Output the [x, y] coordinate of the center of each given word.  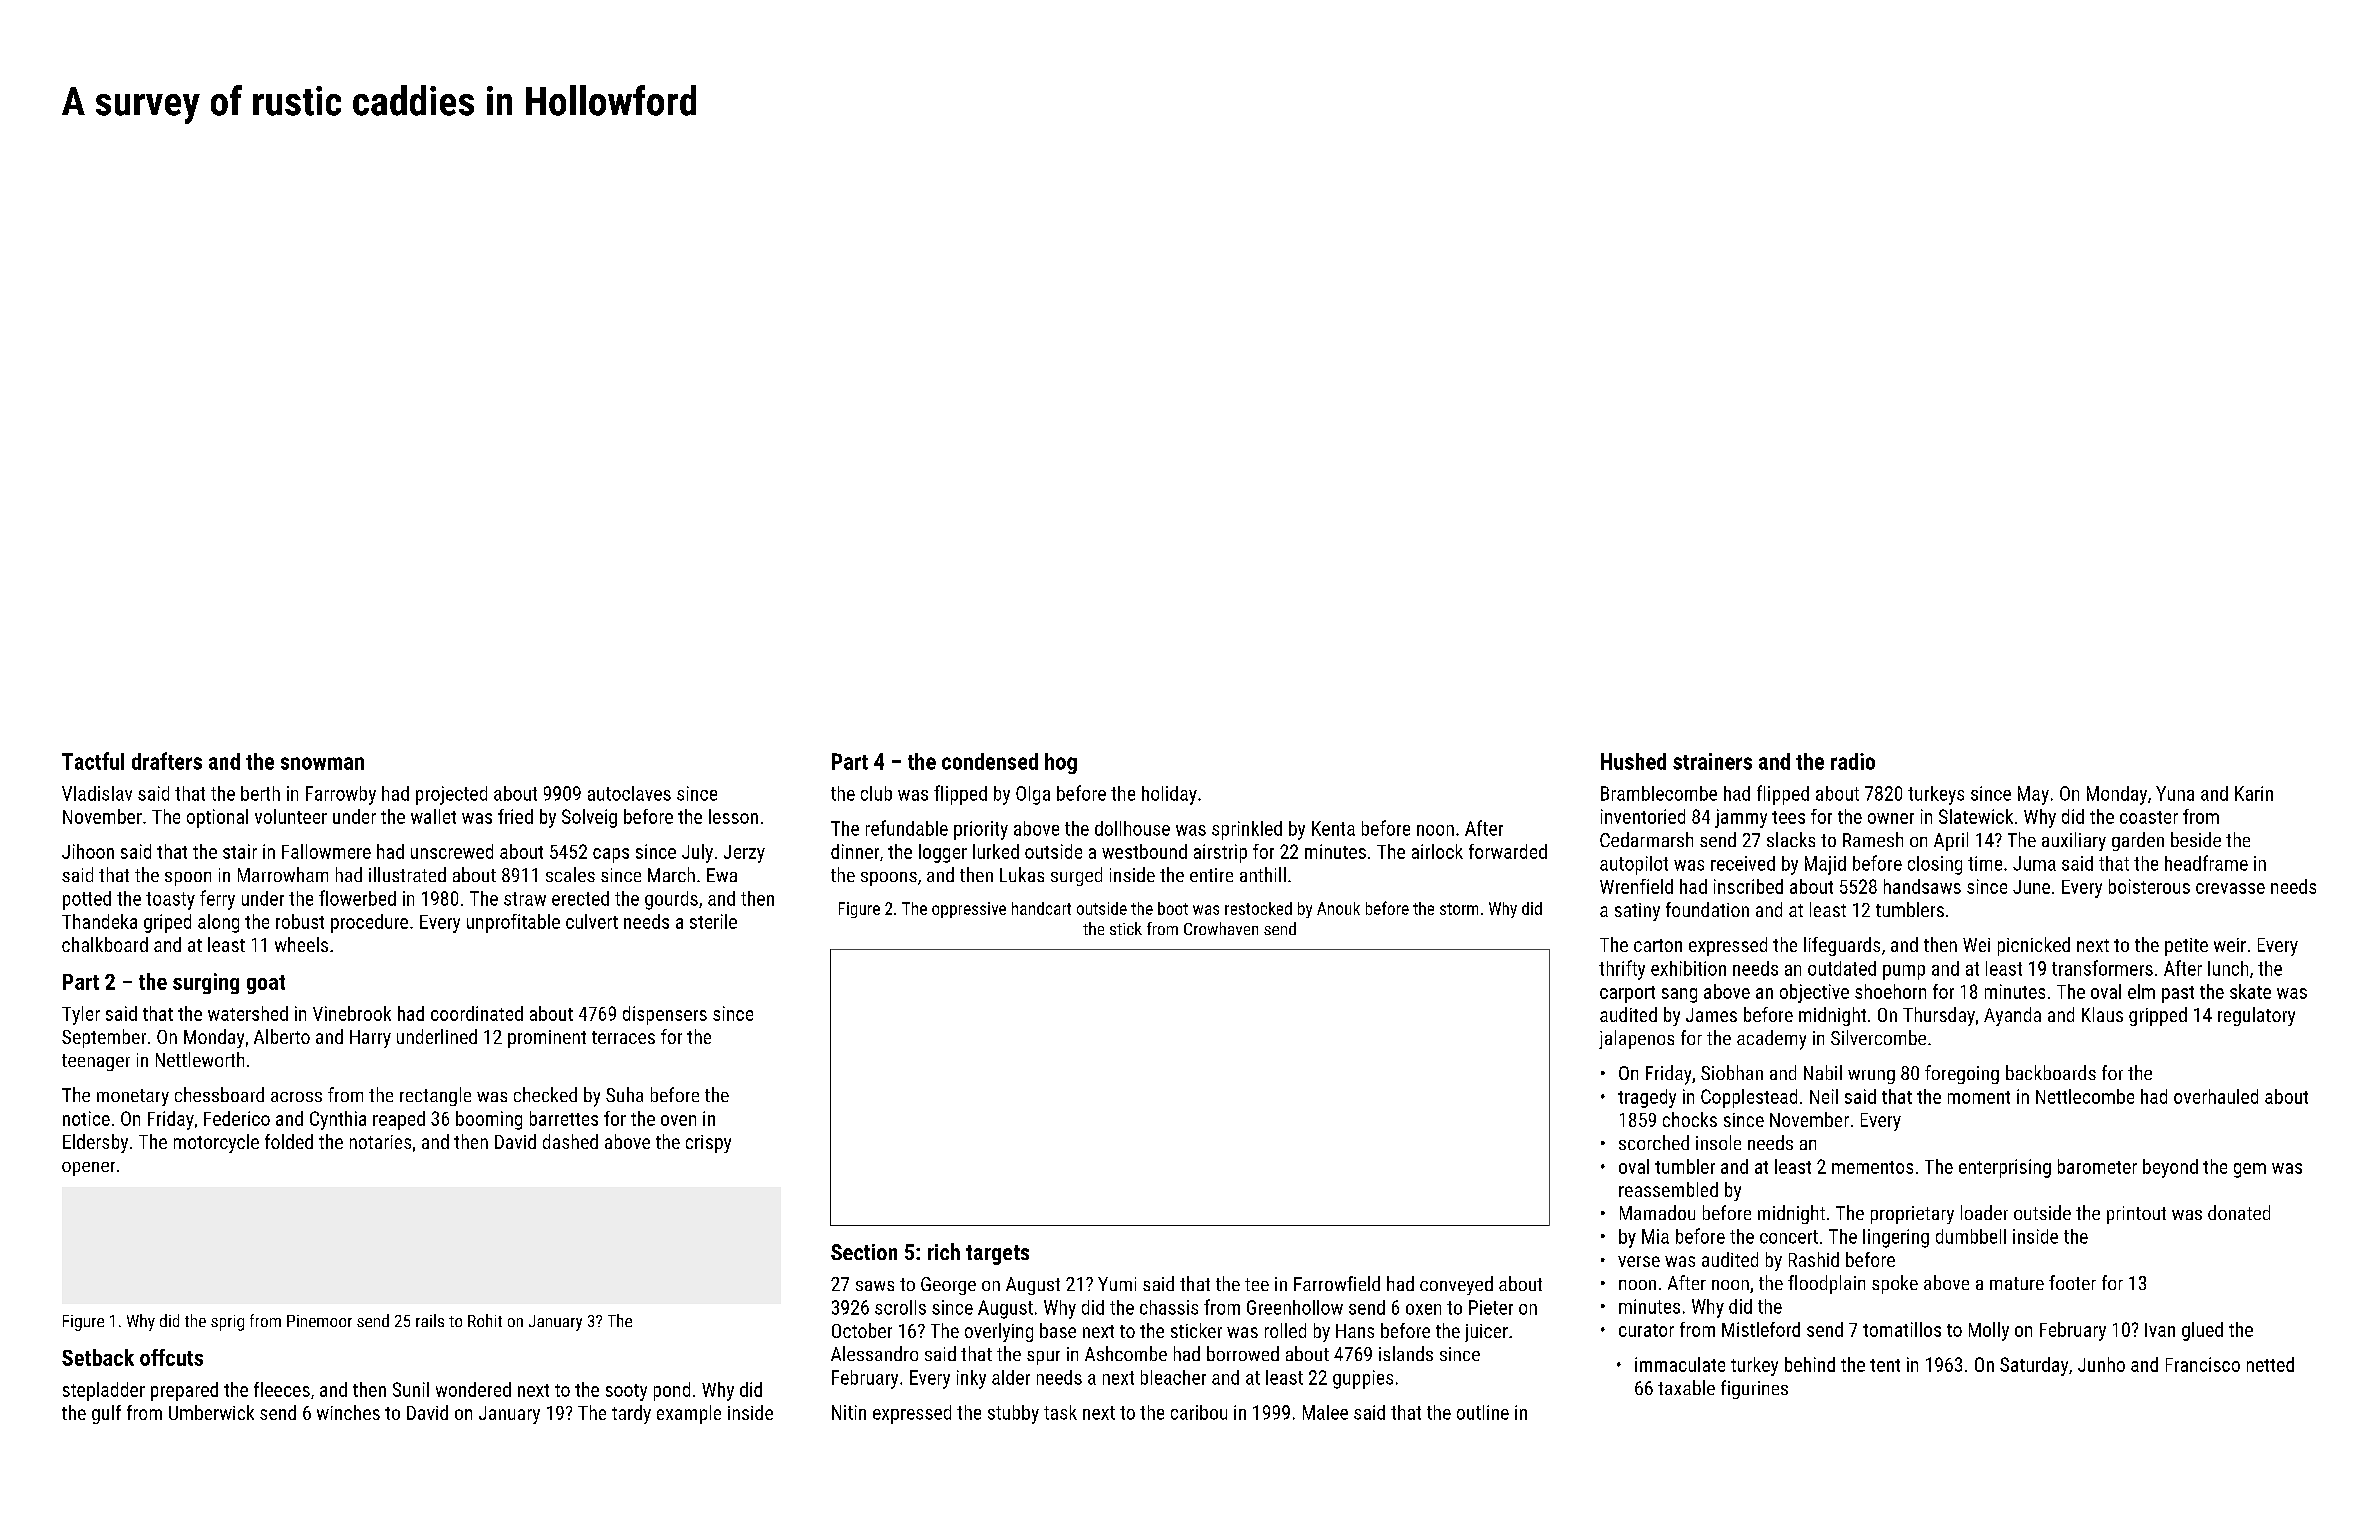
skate [2250, 991]
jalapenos [1636, 1039]
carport [1627, 994]
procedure [369, 923]
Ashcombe [1126, 1353]
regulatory [2256, 1016]
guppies [1363, 1379]
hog [1061, 763]
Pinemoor [319, 1321]
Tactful [93, 761]
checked [545, 1094]
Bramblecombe [1659, 793]
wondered [473, 1389]
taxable [1686, 1387]
